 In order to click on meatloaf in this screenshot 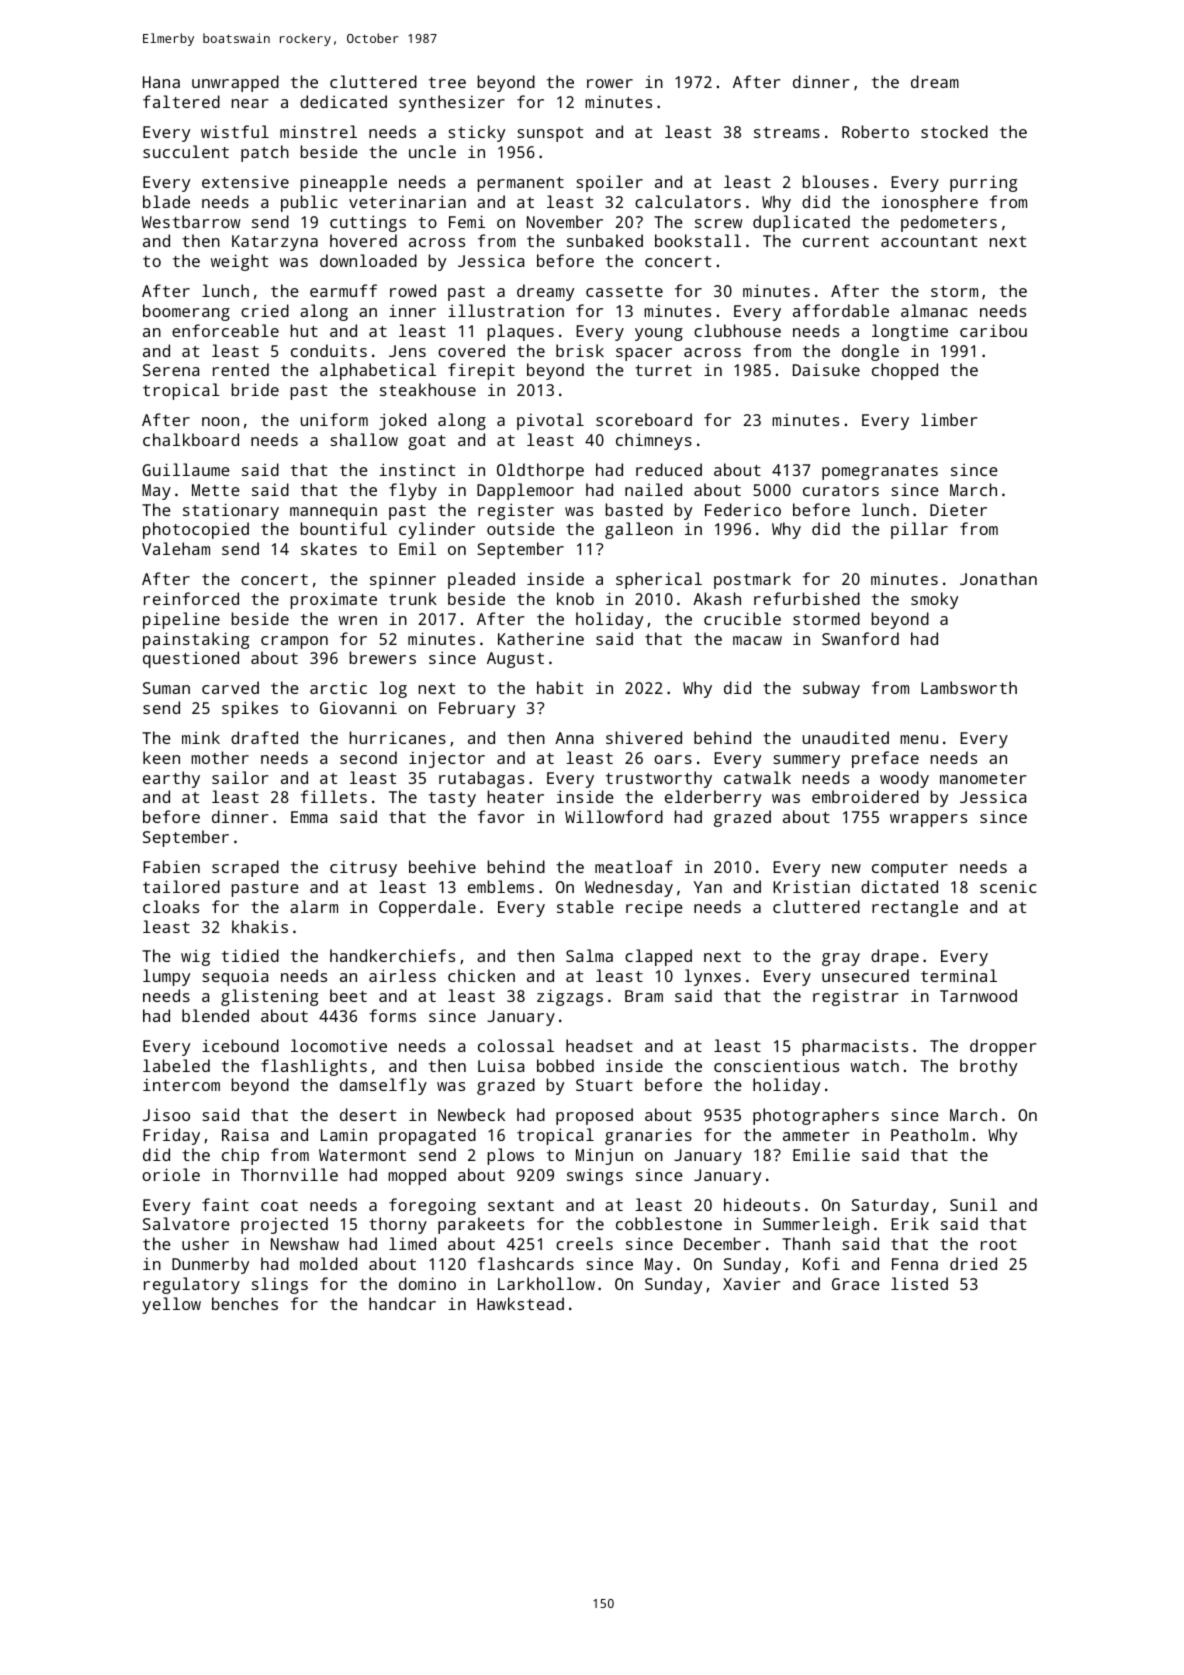, I will do `click(634, 866)`.
